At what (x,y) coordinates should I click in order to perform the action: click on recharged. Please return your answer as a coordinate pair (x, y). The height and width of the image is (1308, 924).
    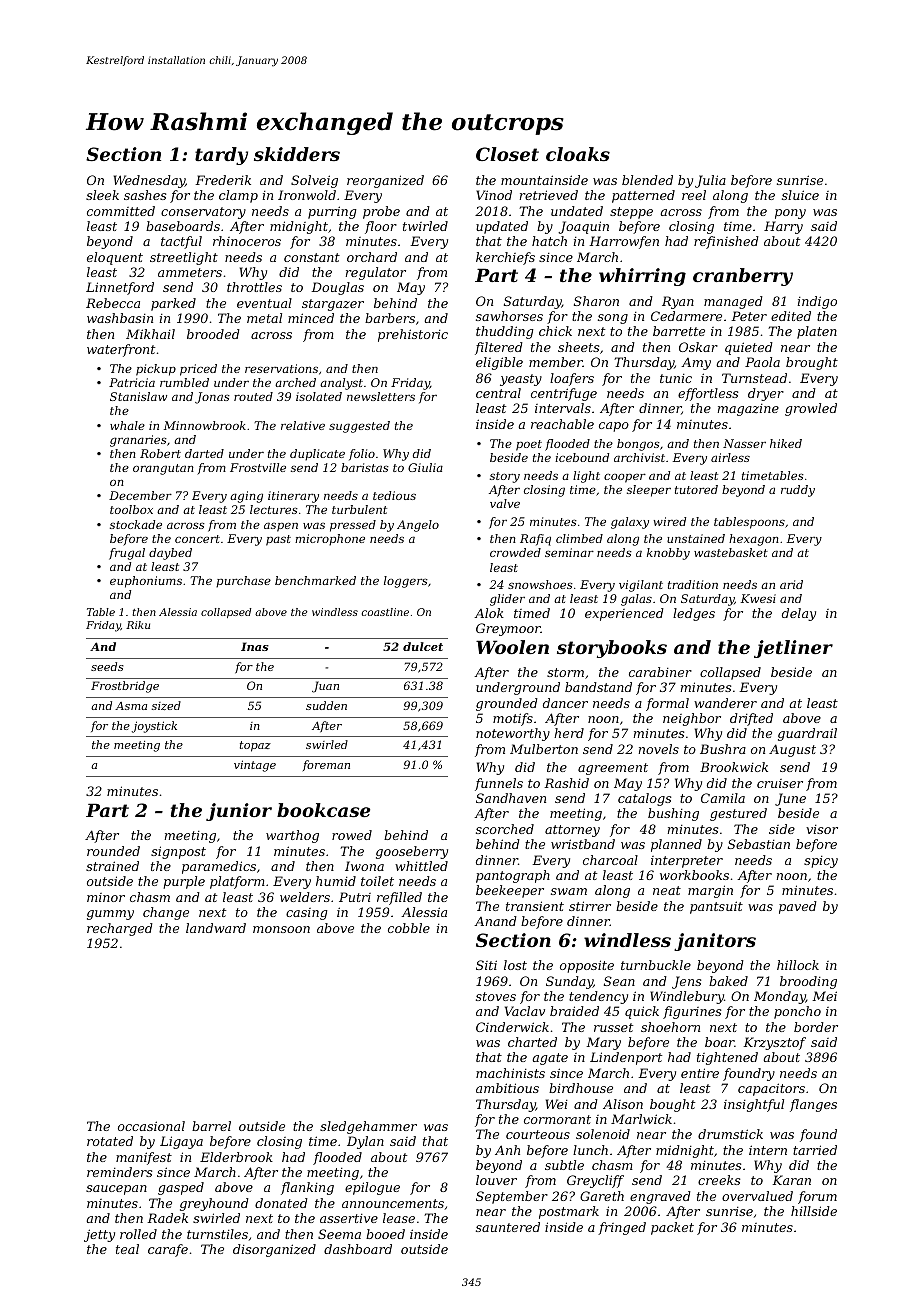
    Looking at the image, I should click on (120, 929).
